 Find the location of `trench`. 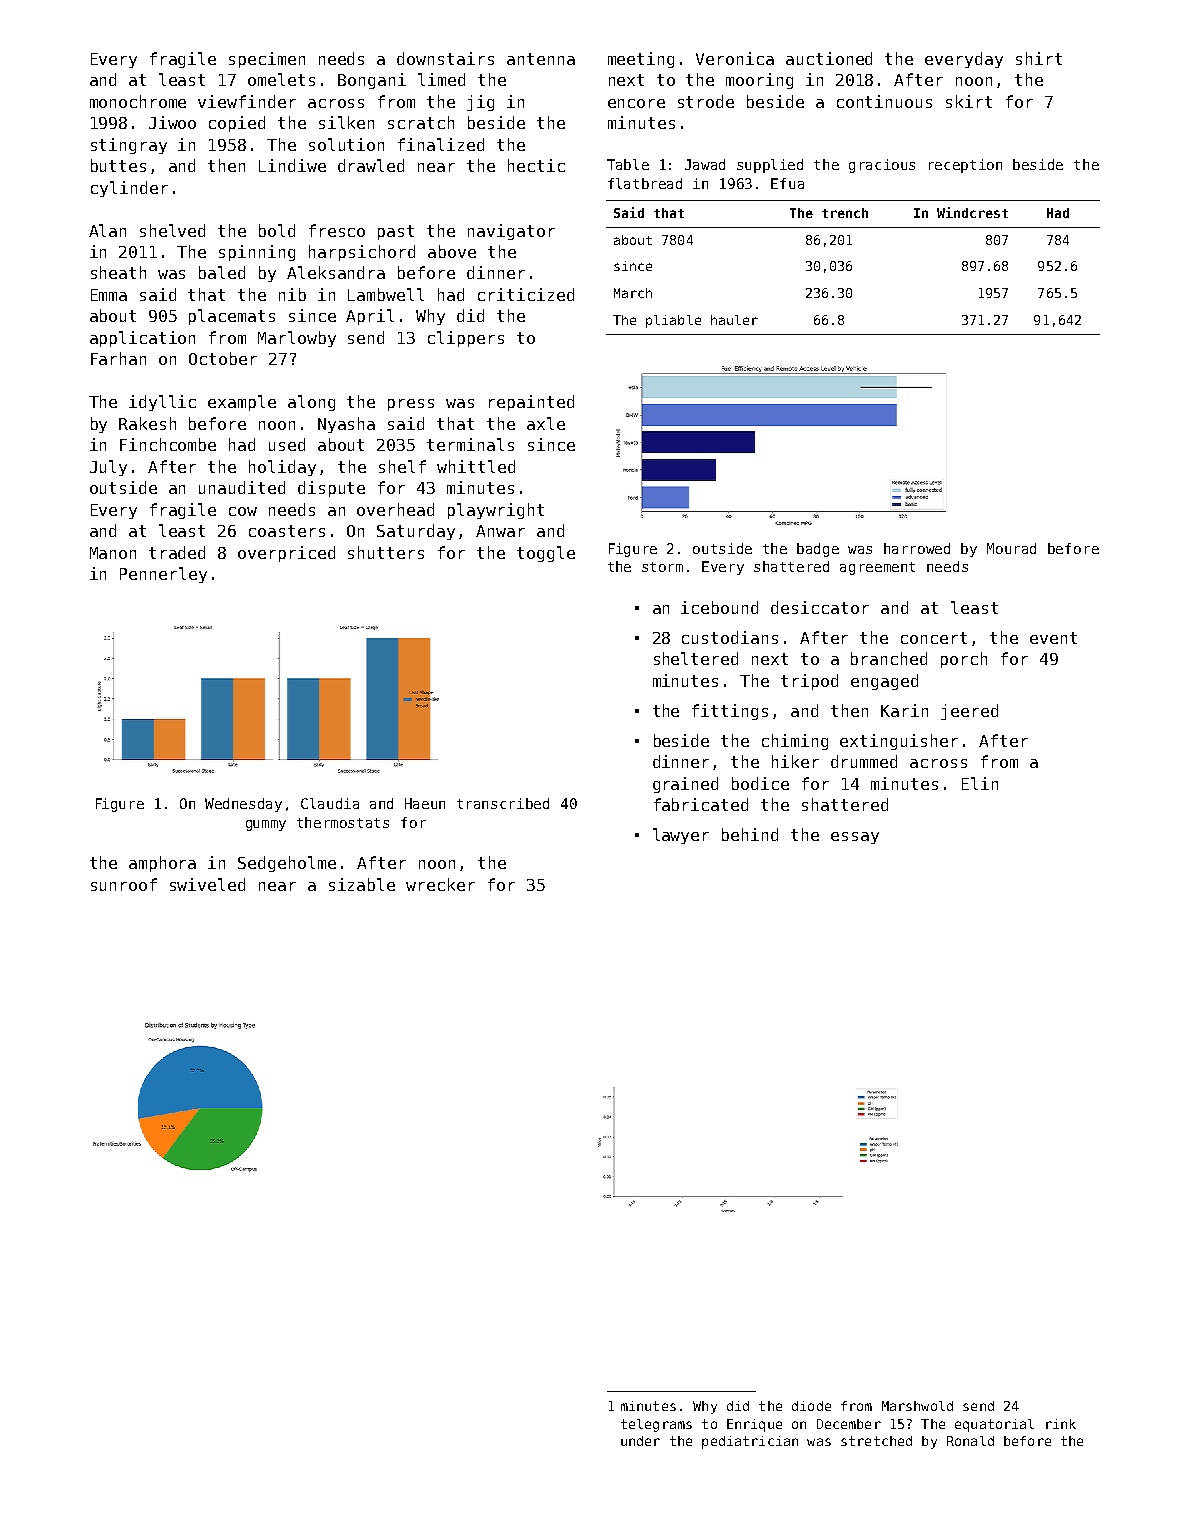

trench is located at coordinates (845, 213).
